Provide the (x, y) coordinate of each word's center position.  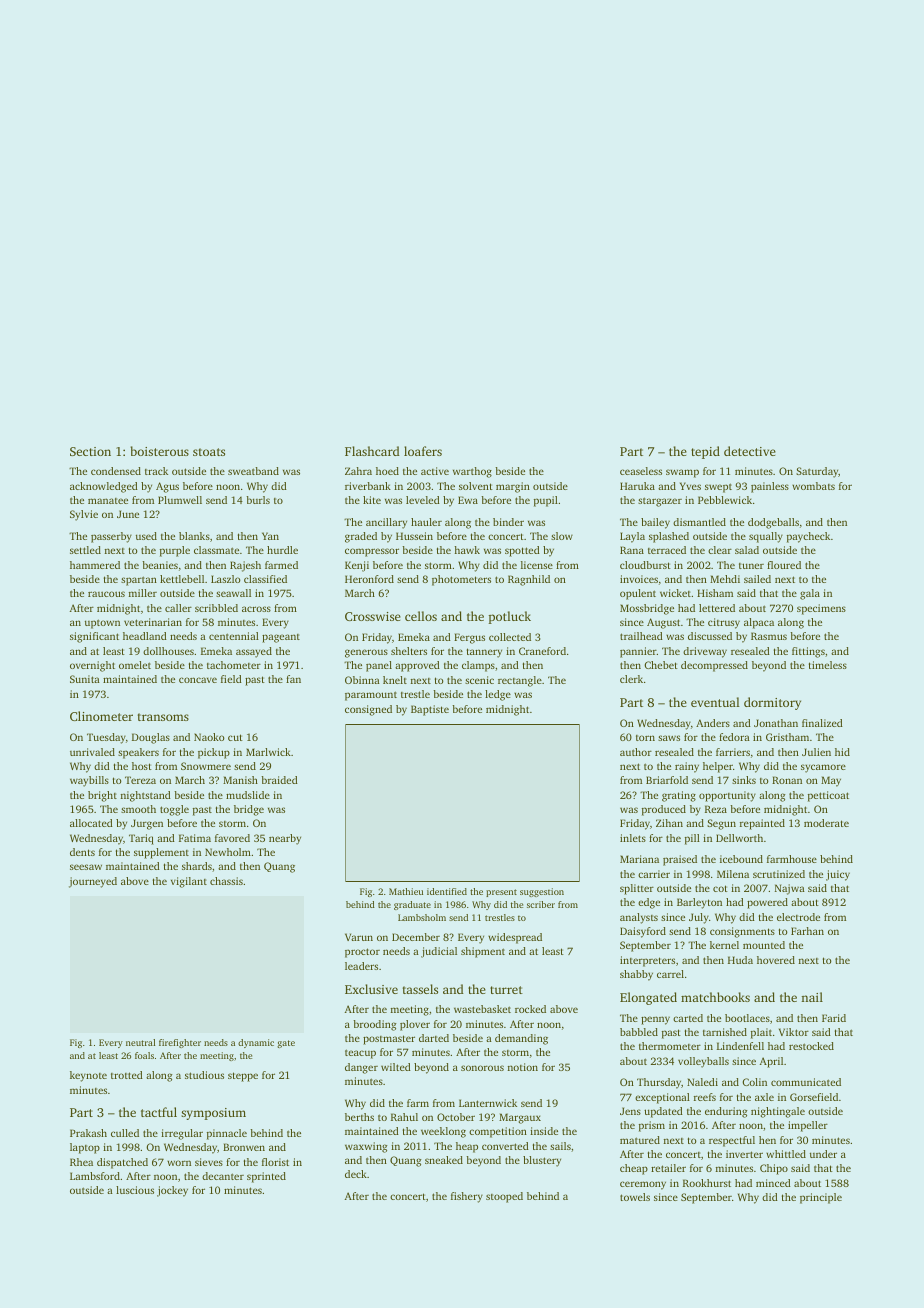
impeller (808, 1126)
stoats (209, 452)
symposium (213, 1114)
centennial (234, 636)
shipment (483, 952)
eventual (715, 702)
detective (750, 451)
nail (812, 997)
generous (366, 653)
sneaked (444, 1160)
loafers (423, 451)
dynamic (256, 1043)
